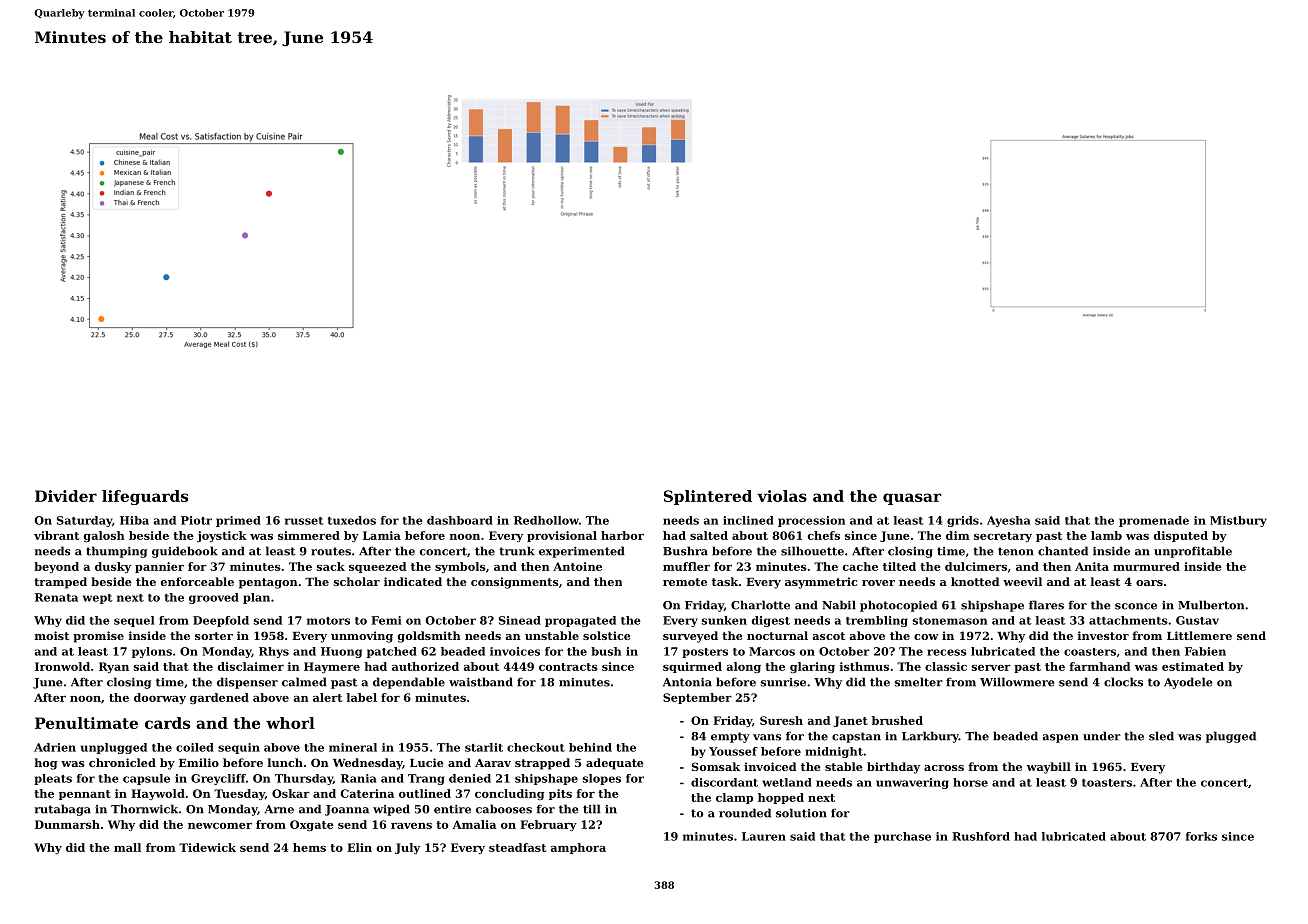 The width and height of the screenshot is (1308, 924). What do you see at coordinates (134, 520) in the screenshot?
I see `Hiba` at bounding box center [134, 520].
